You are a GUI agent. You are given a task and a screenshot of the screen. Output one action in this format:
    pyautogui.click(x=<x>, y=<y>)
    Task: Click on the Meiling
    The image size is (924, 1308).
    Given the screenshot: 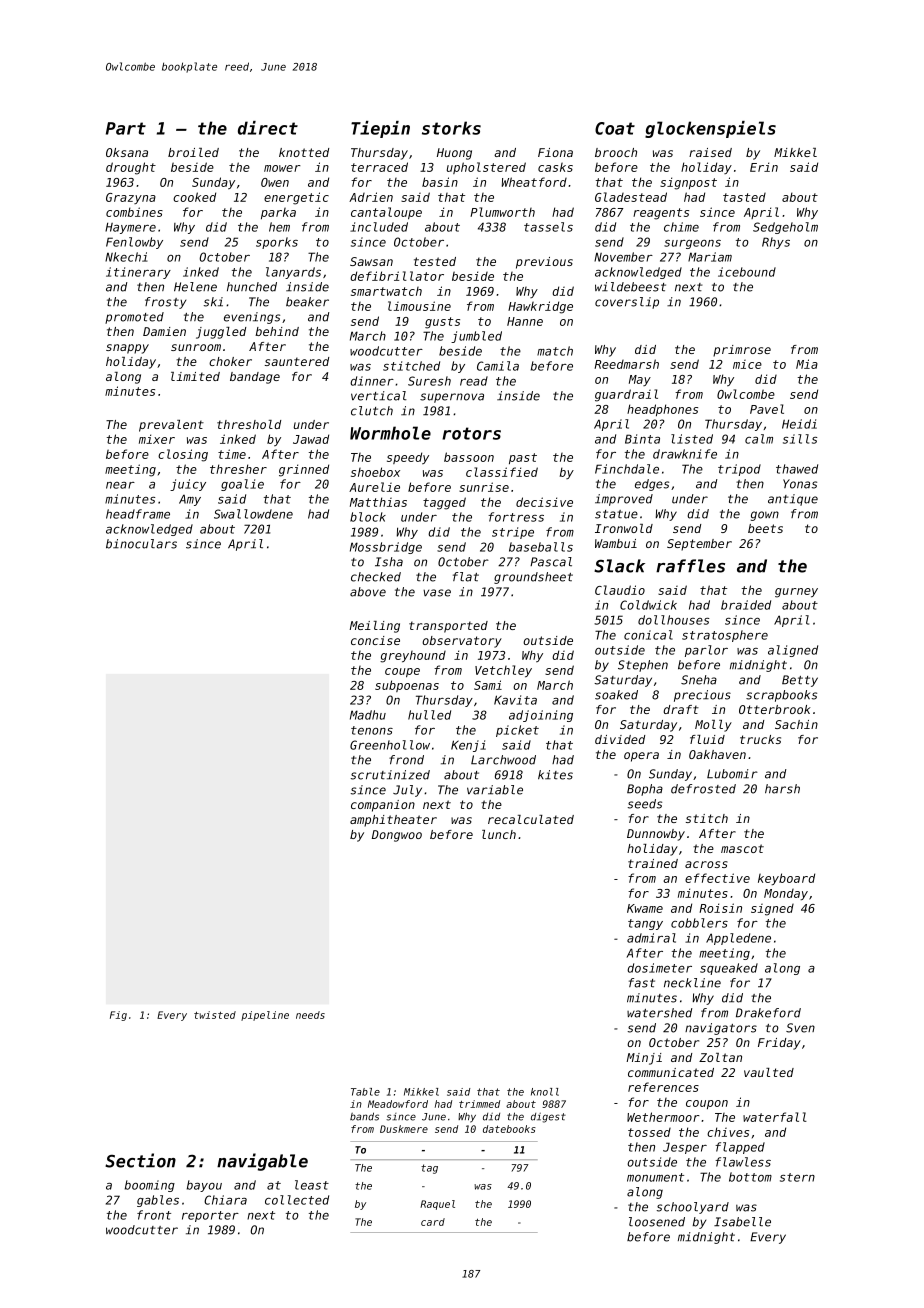 What is the action you would take?
    pyautogui.click(x=374, y=627)
